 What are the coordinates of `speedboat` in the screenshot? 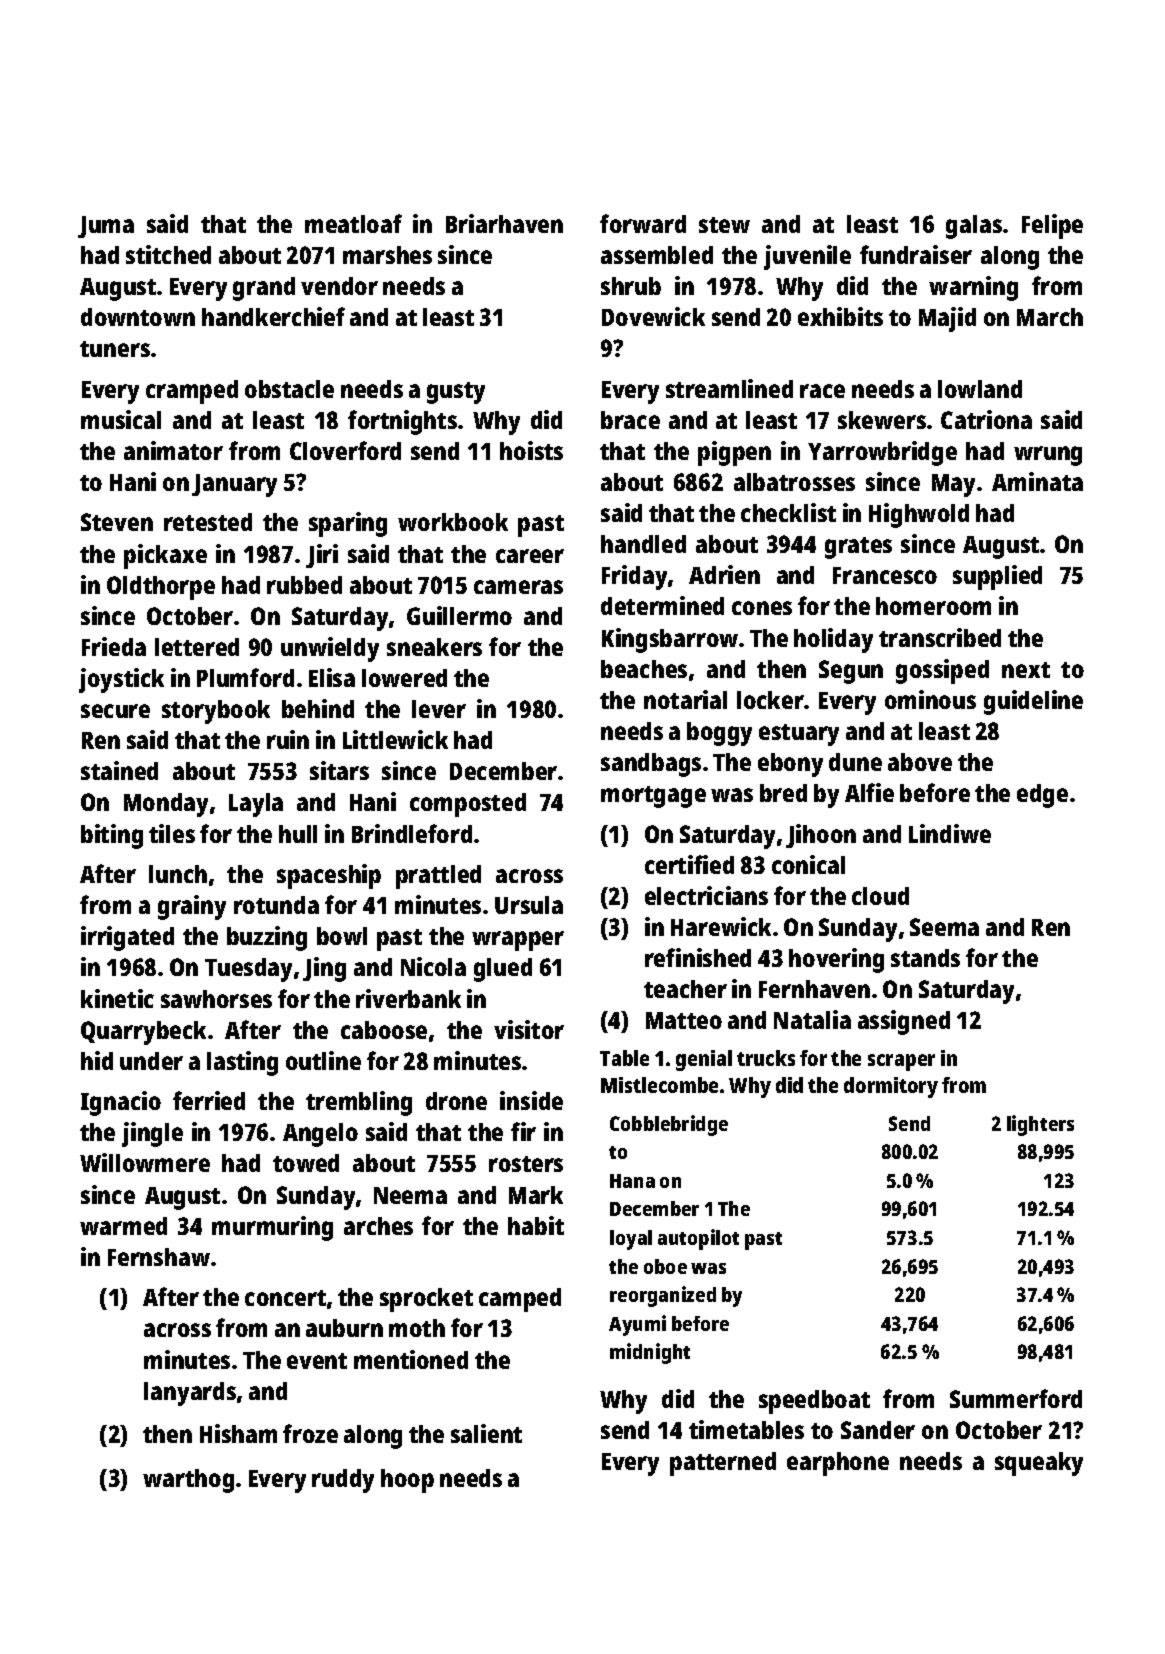 It's located at (814, 1402).
